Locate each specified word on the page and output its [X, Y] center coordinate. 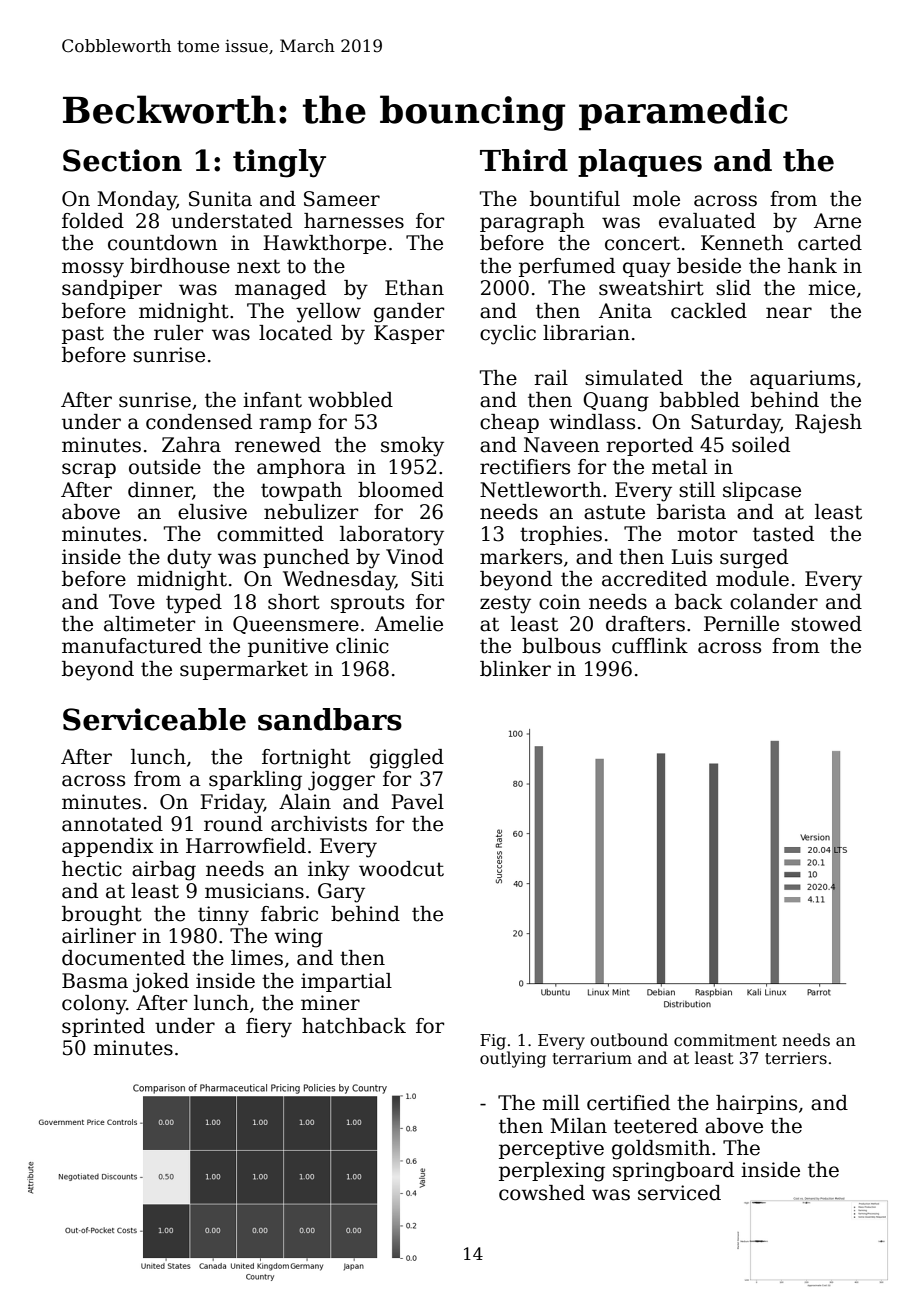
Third [524, 160]
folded [93, 221]
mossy [93, 270]
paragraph [532, 223]
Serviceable [154, 719]
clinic [362, 646]
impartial [346, 982]
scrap [89, 470]
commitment [725, 1040]
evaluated [707, 221]
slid [733, 288]
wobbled [350, 400]
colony [94, 1005]
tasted [783, 534]
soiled [761, 445]
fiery [269, 1028]
